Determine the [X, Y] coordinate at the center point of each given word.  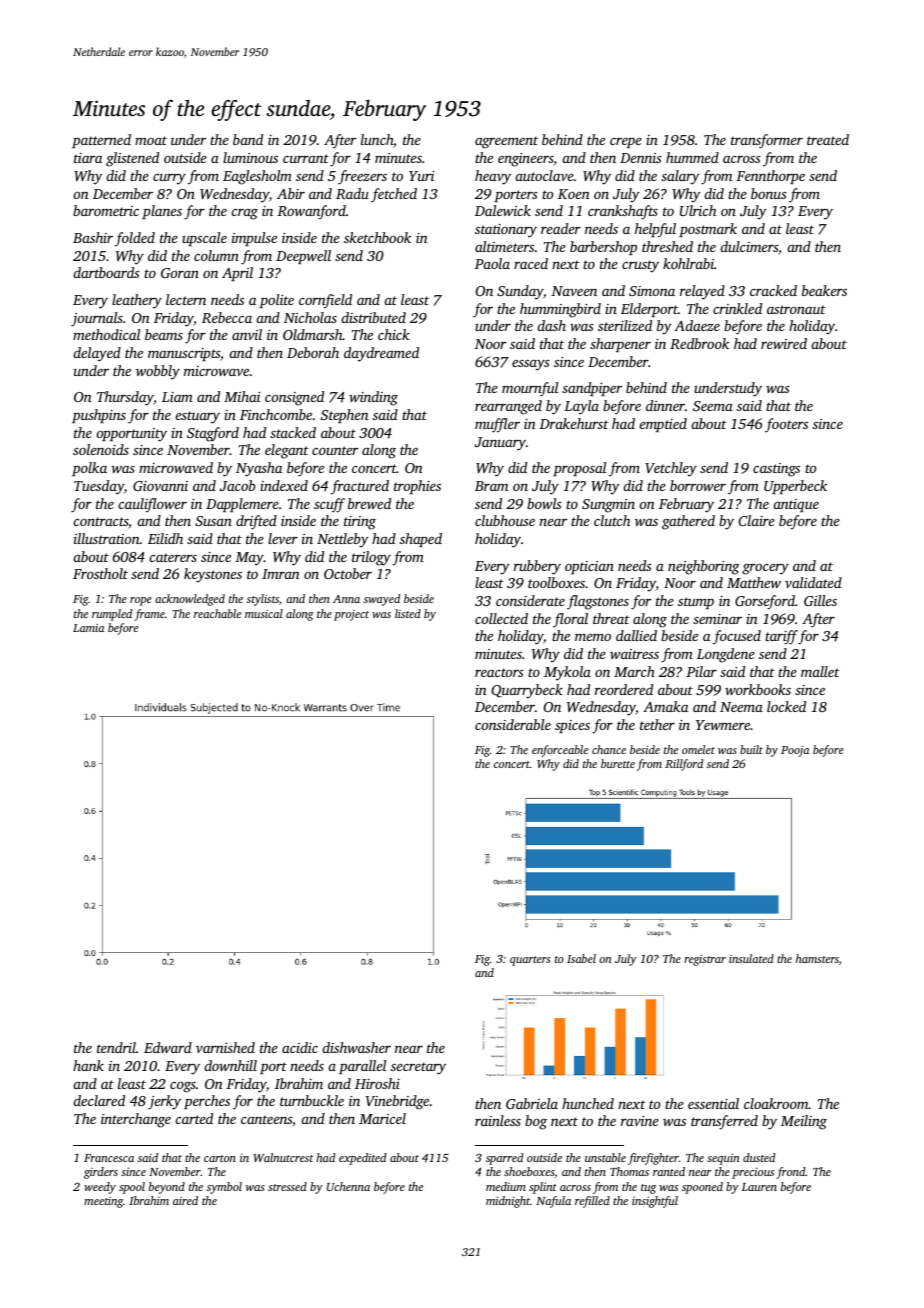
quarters [530, 961]
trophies [417, 487]
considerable [513, 724]
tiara [88, 158]
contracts [100, 521]
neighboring [704, 567]
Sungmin [608, 506]
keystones [213, 575]
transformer [767, 141]
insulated [751, 958]
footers [786, 425]
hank [88, 1065]
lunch [377, 139]
